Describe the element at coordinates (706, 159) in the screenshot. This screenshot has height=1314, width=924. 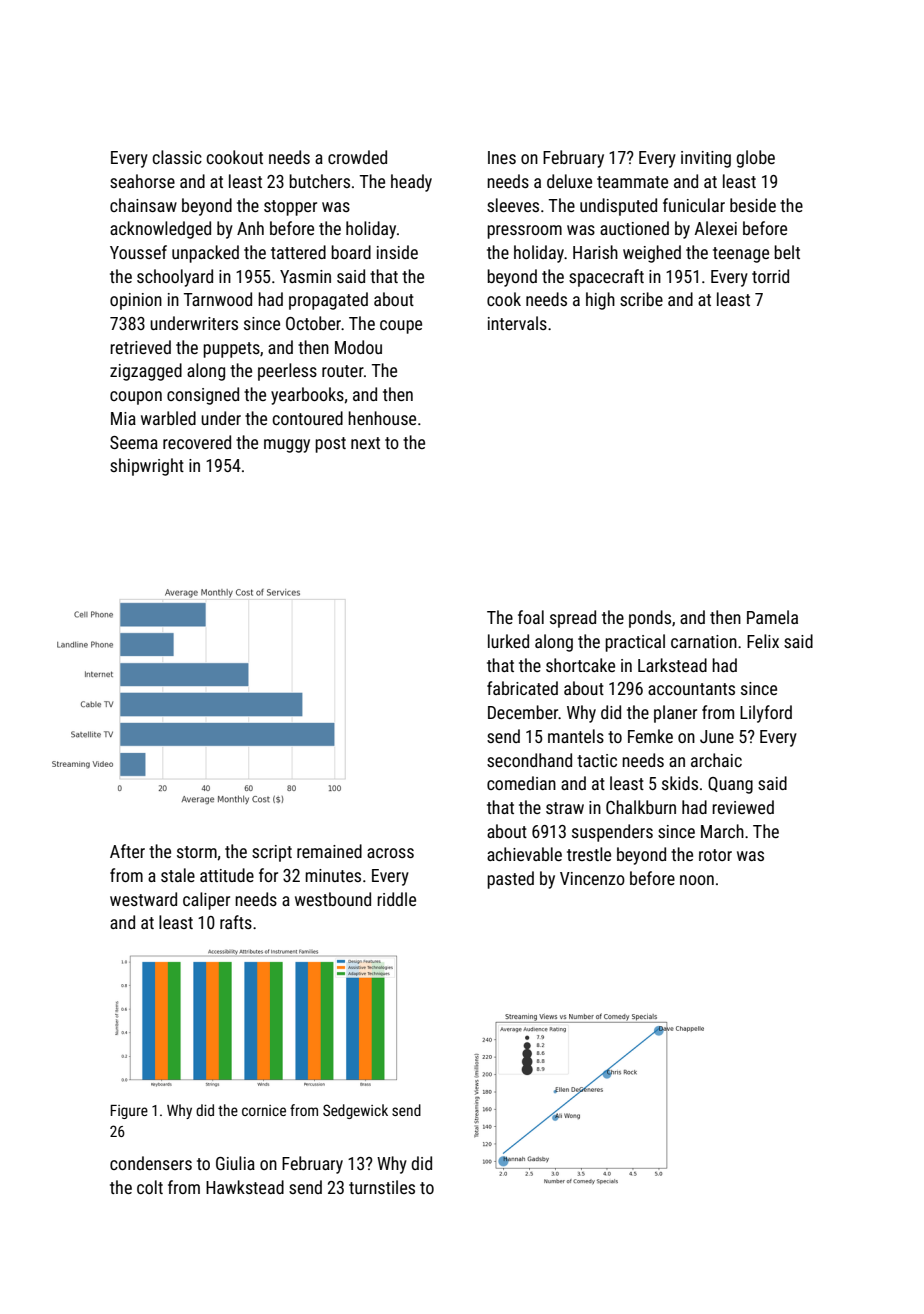
I see `inviting` at that location.
